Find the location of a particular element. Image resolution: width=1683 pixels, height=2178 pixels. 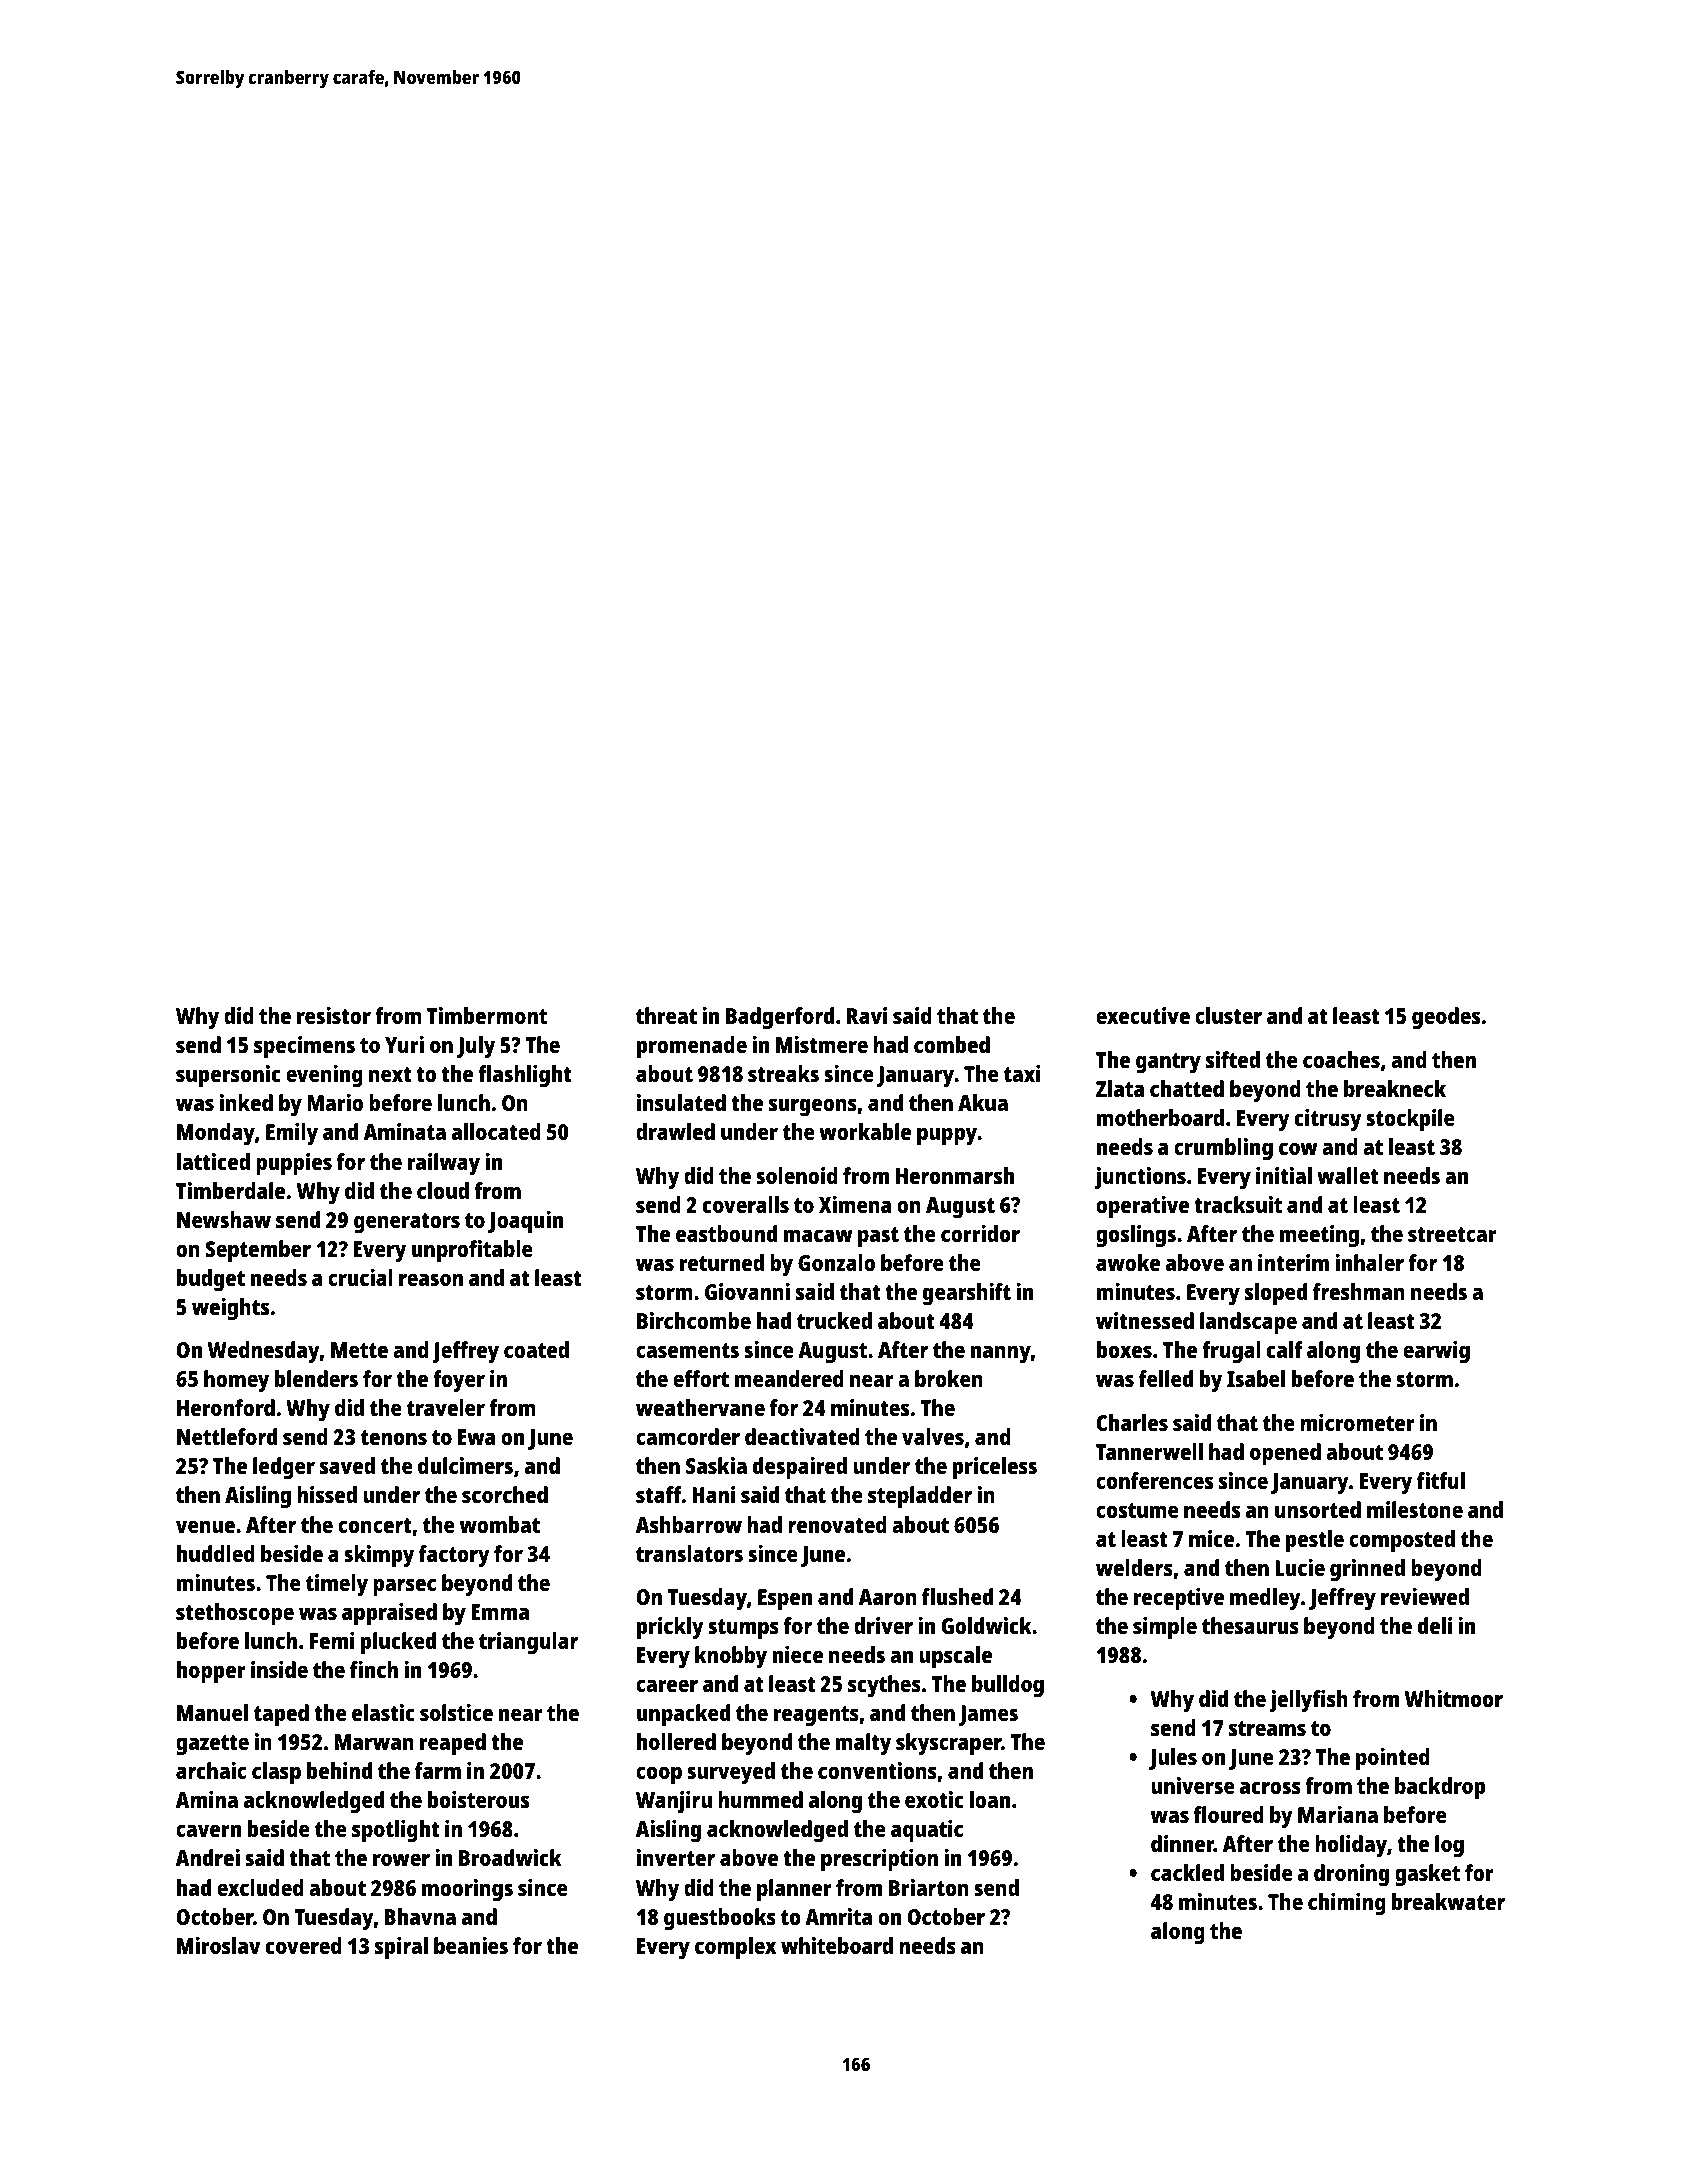

cackled is located at coordinates (1187, 1872).
